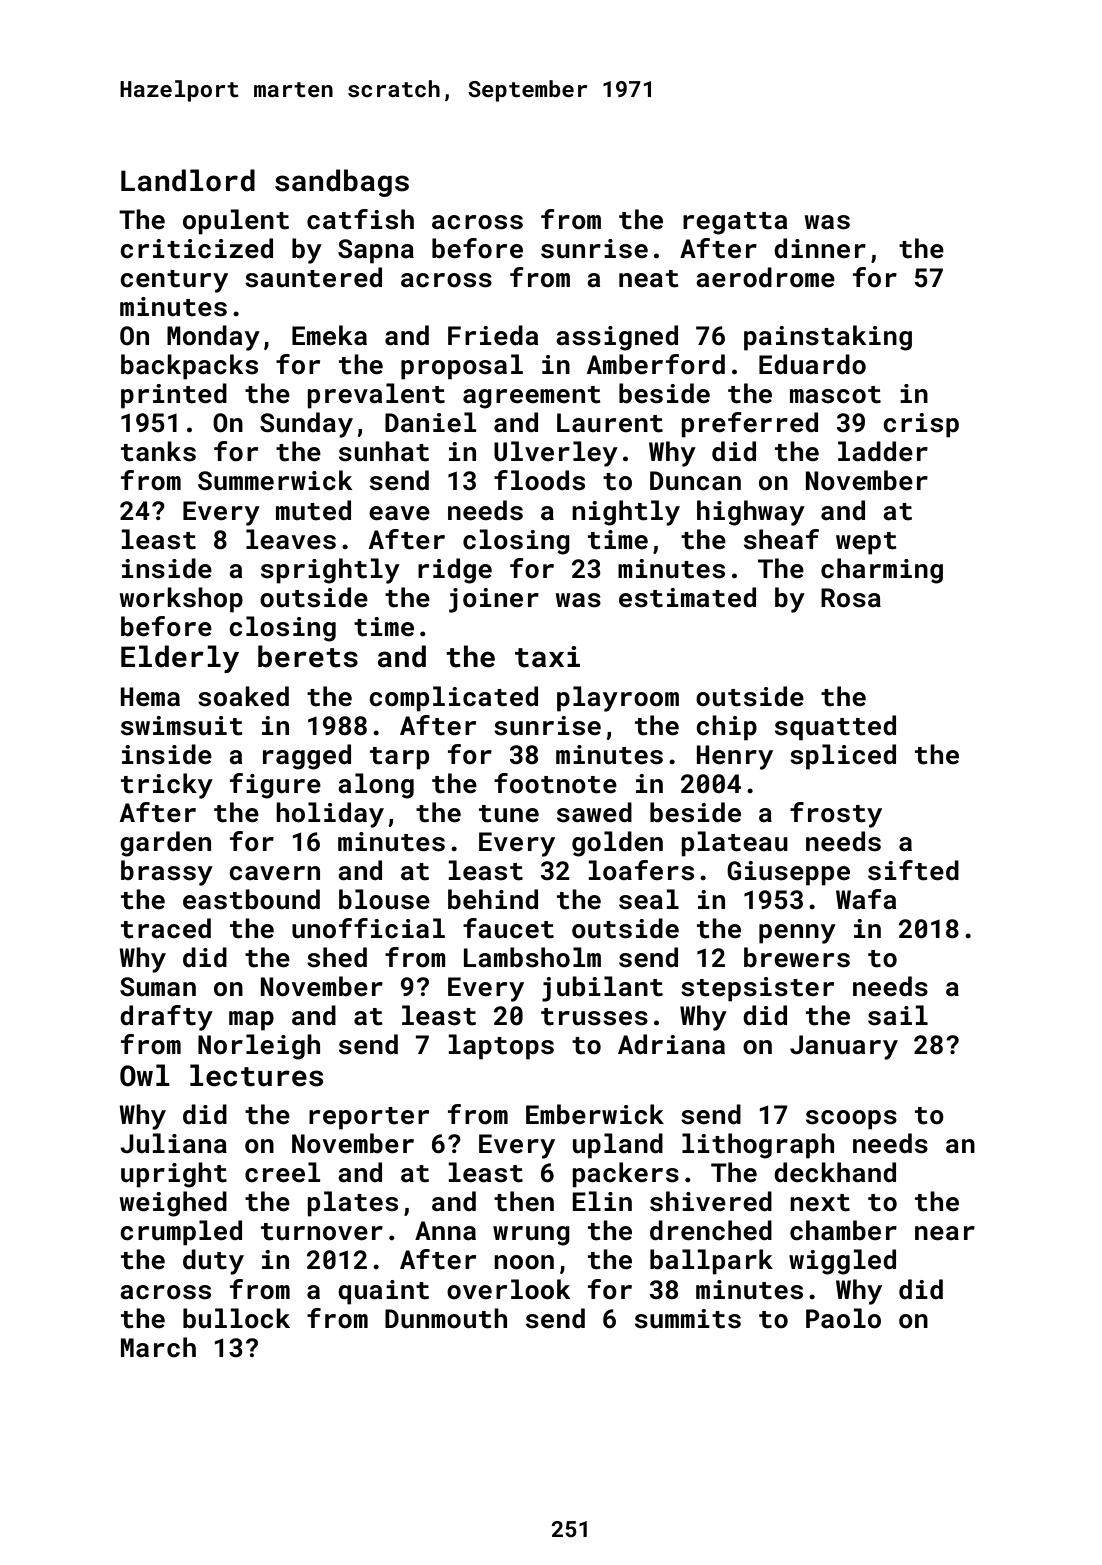 The height and width of the document is (1565, 1102). Describe the element at coordinates (158, 451) in the document. I see `tanks` at that location.
